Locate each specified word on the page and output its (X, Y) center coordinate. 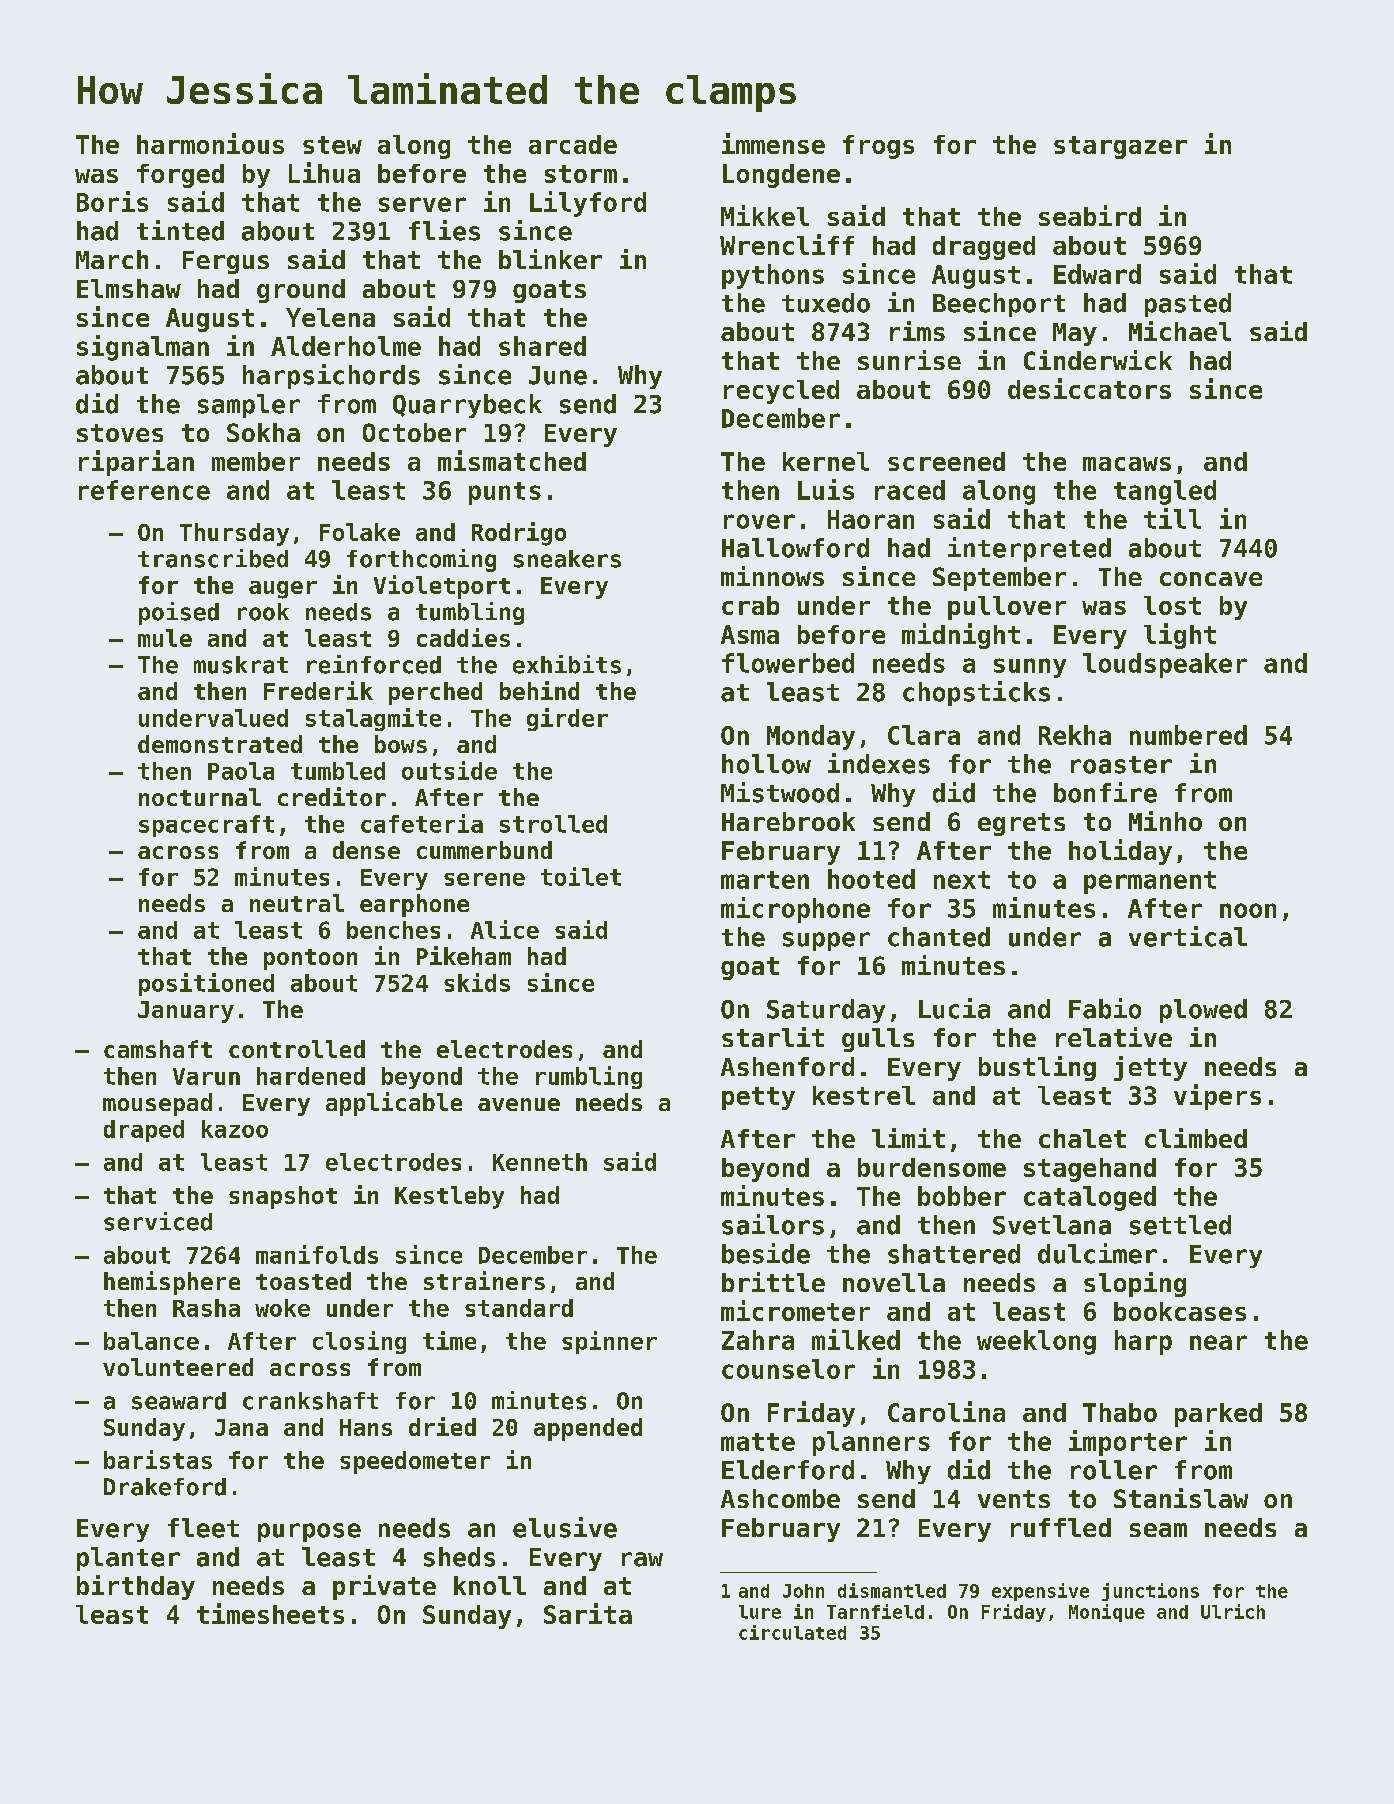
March (112, 259)
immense (773, 143)
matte (758, 1442)
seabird (1090, 215)
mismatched (512, 460)
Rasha (206, 1308)
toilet (581, 876)
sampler (249, 406)
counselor (788, 1369)
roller (1114, 1470)
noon (1248, 910)
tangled (1165, 492)
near (1218, 1342)
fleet (203, 1528)
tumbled (338, 771)
